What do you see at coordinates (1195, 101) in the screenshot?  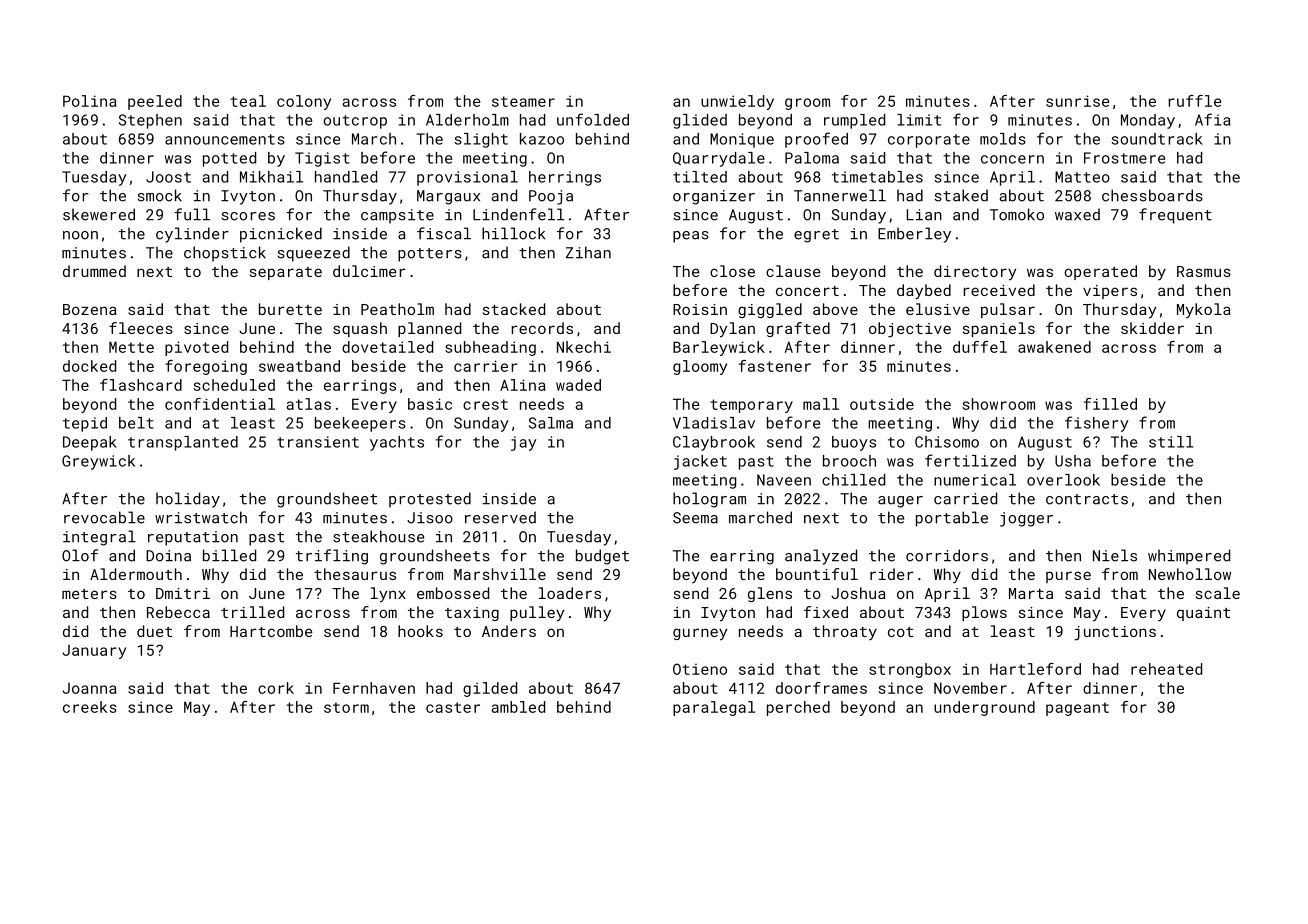 I see `ruffle` at bounding box center [1195, 101].
